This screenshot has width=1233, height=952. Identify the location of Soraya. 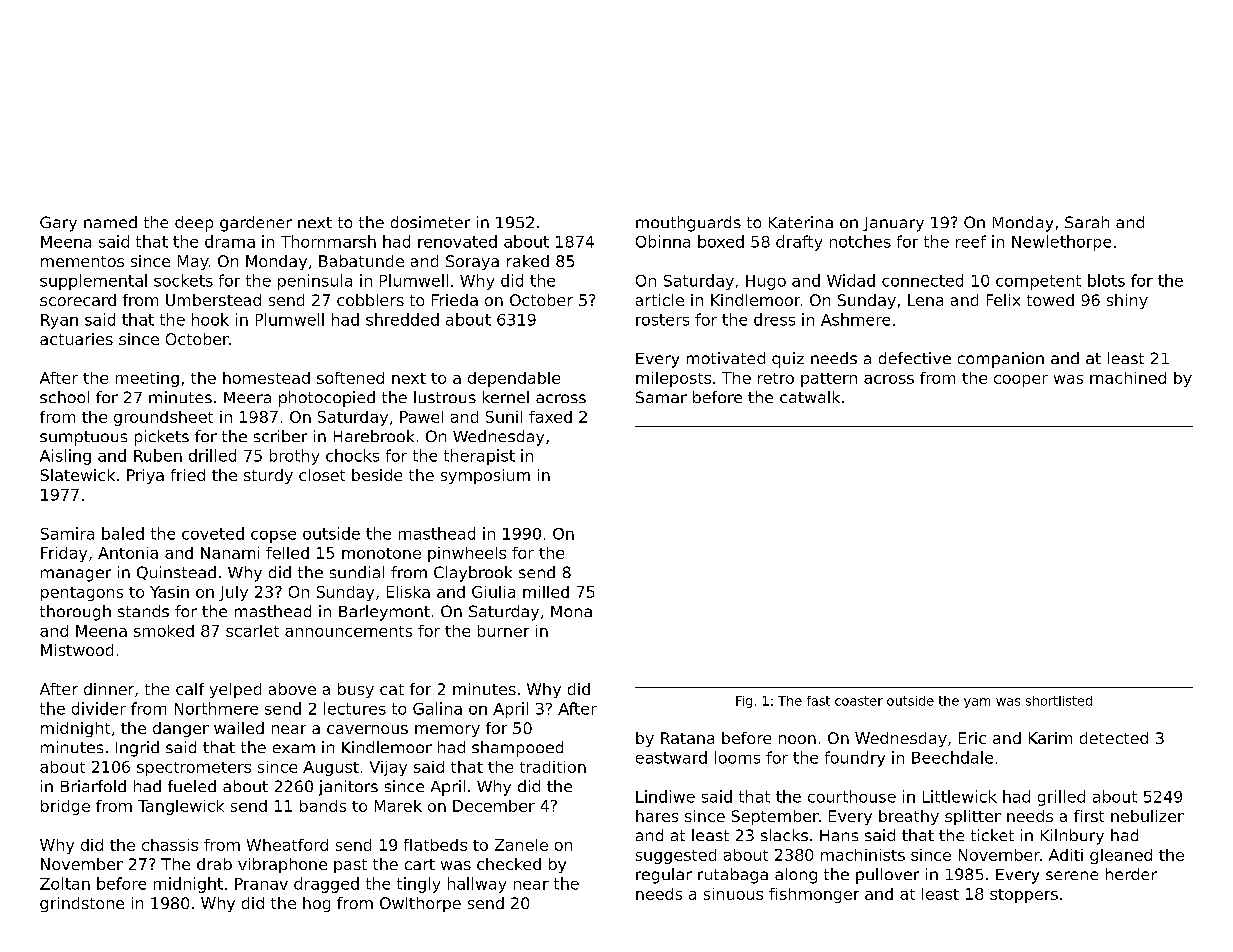
(472, 262).
